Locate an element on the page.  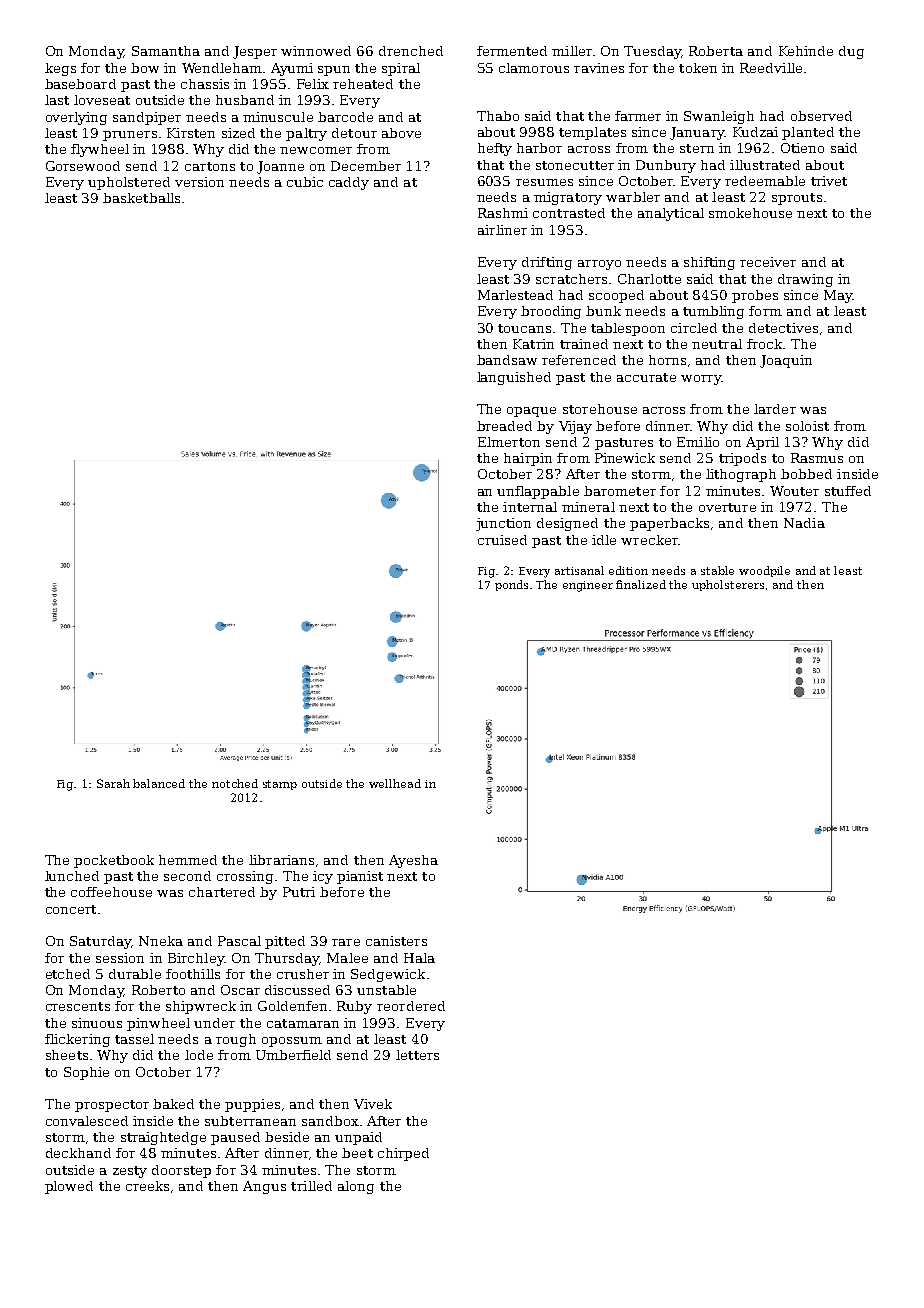
drifting is located at coordinates (547, 263).
